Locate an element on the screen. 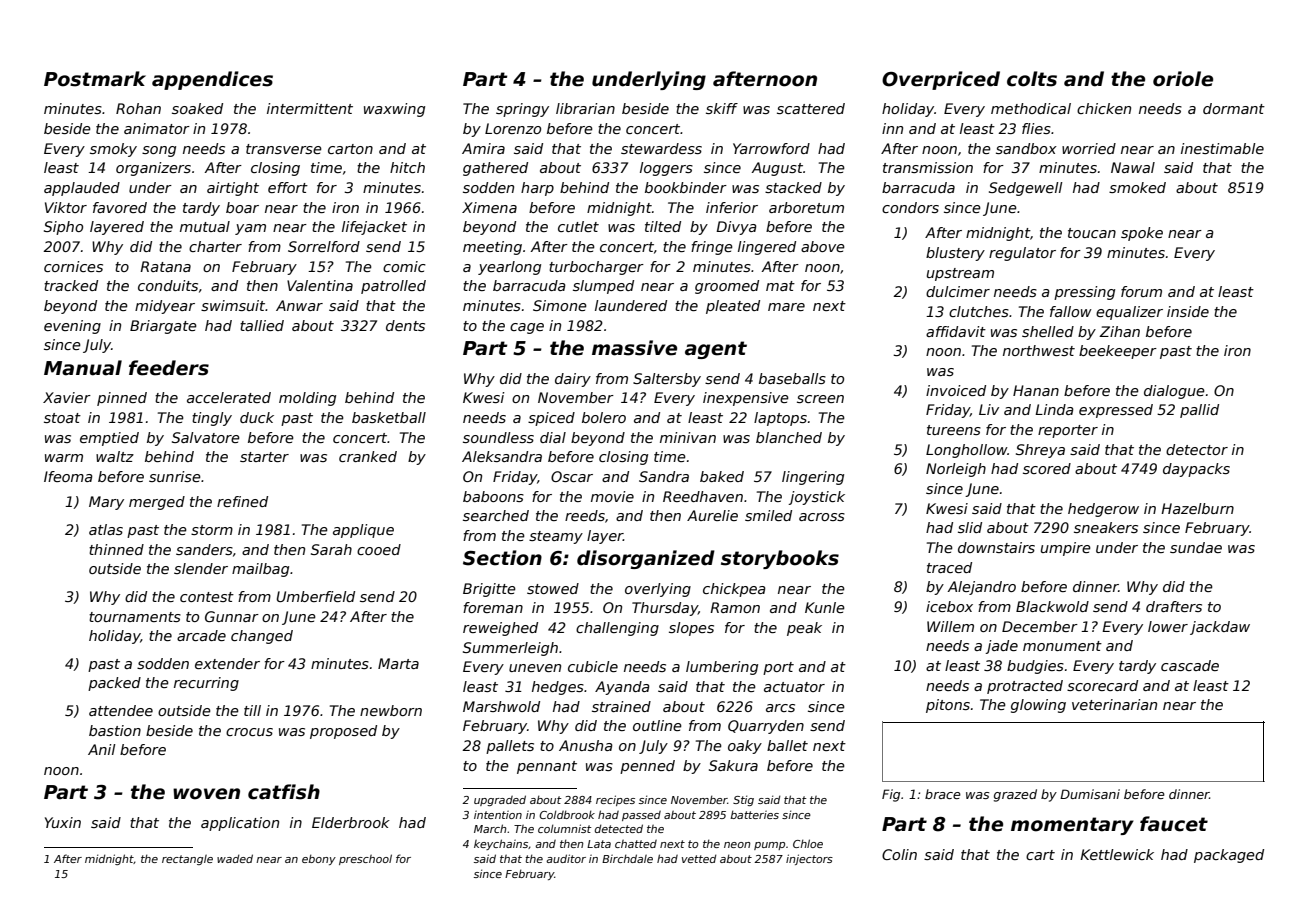 The width and height of the screenshot is (1308, 924). springy is located at coordinates (522, 110).
